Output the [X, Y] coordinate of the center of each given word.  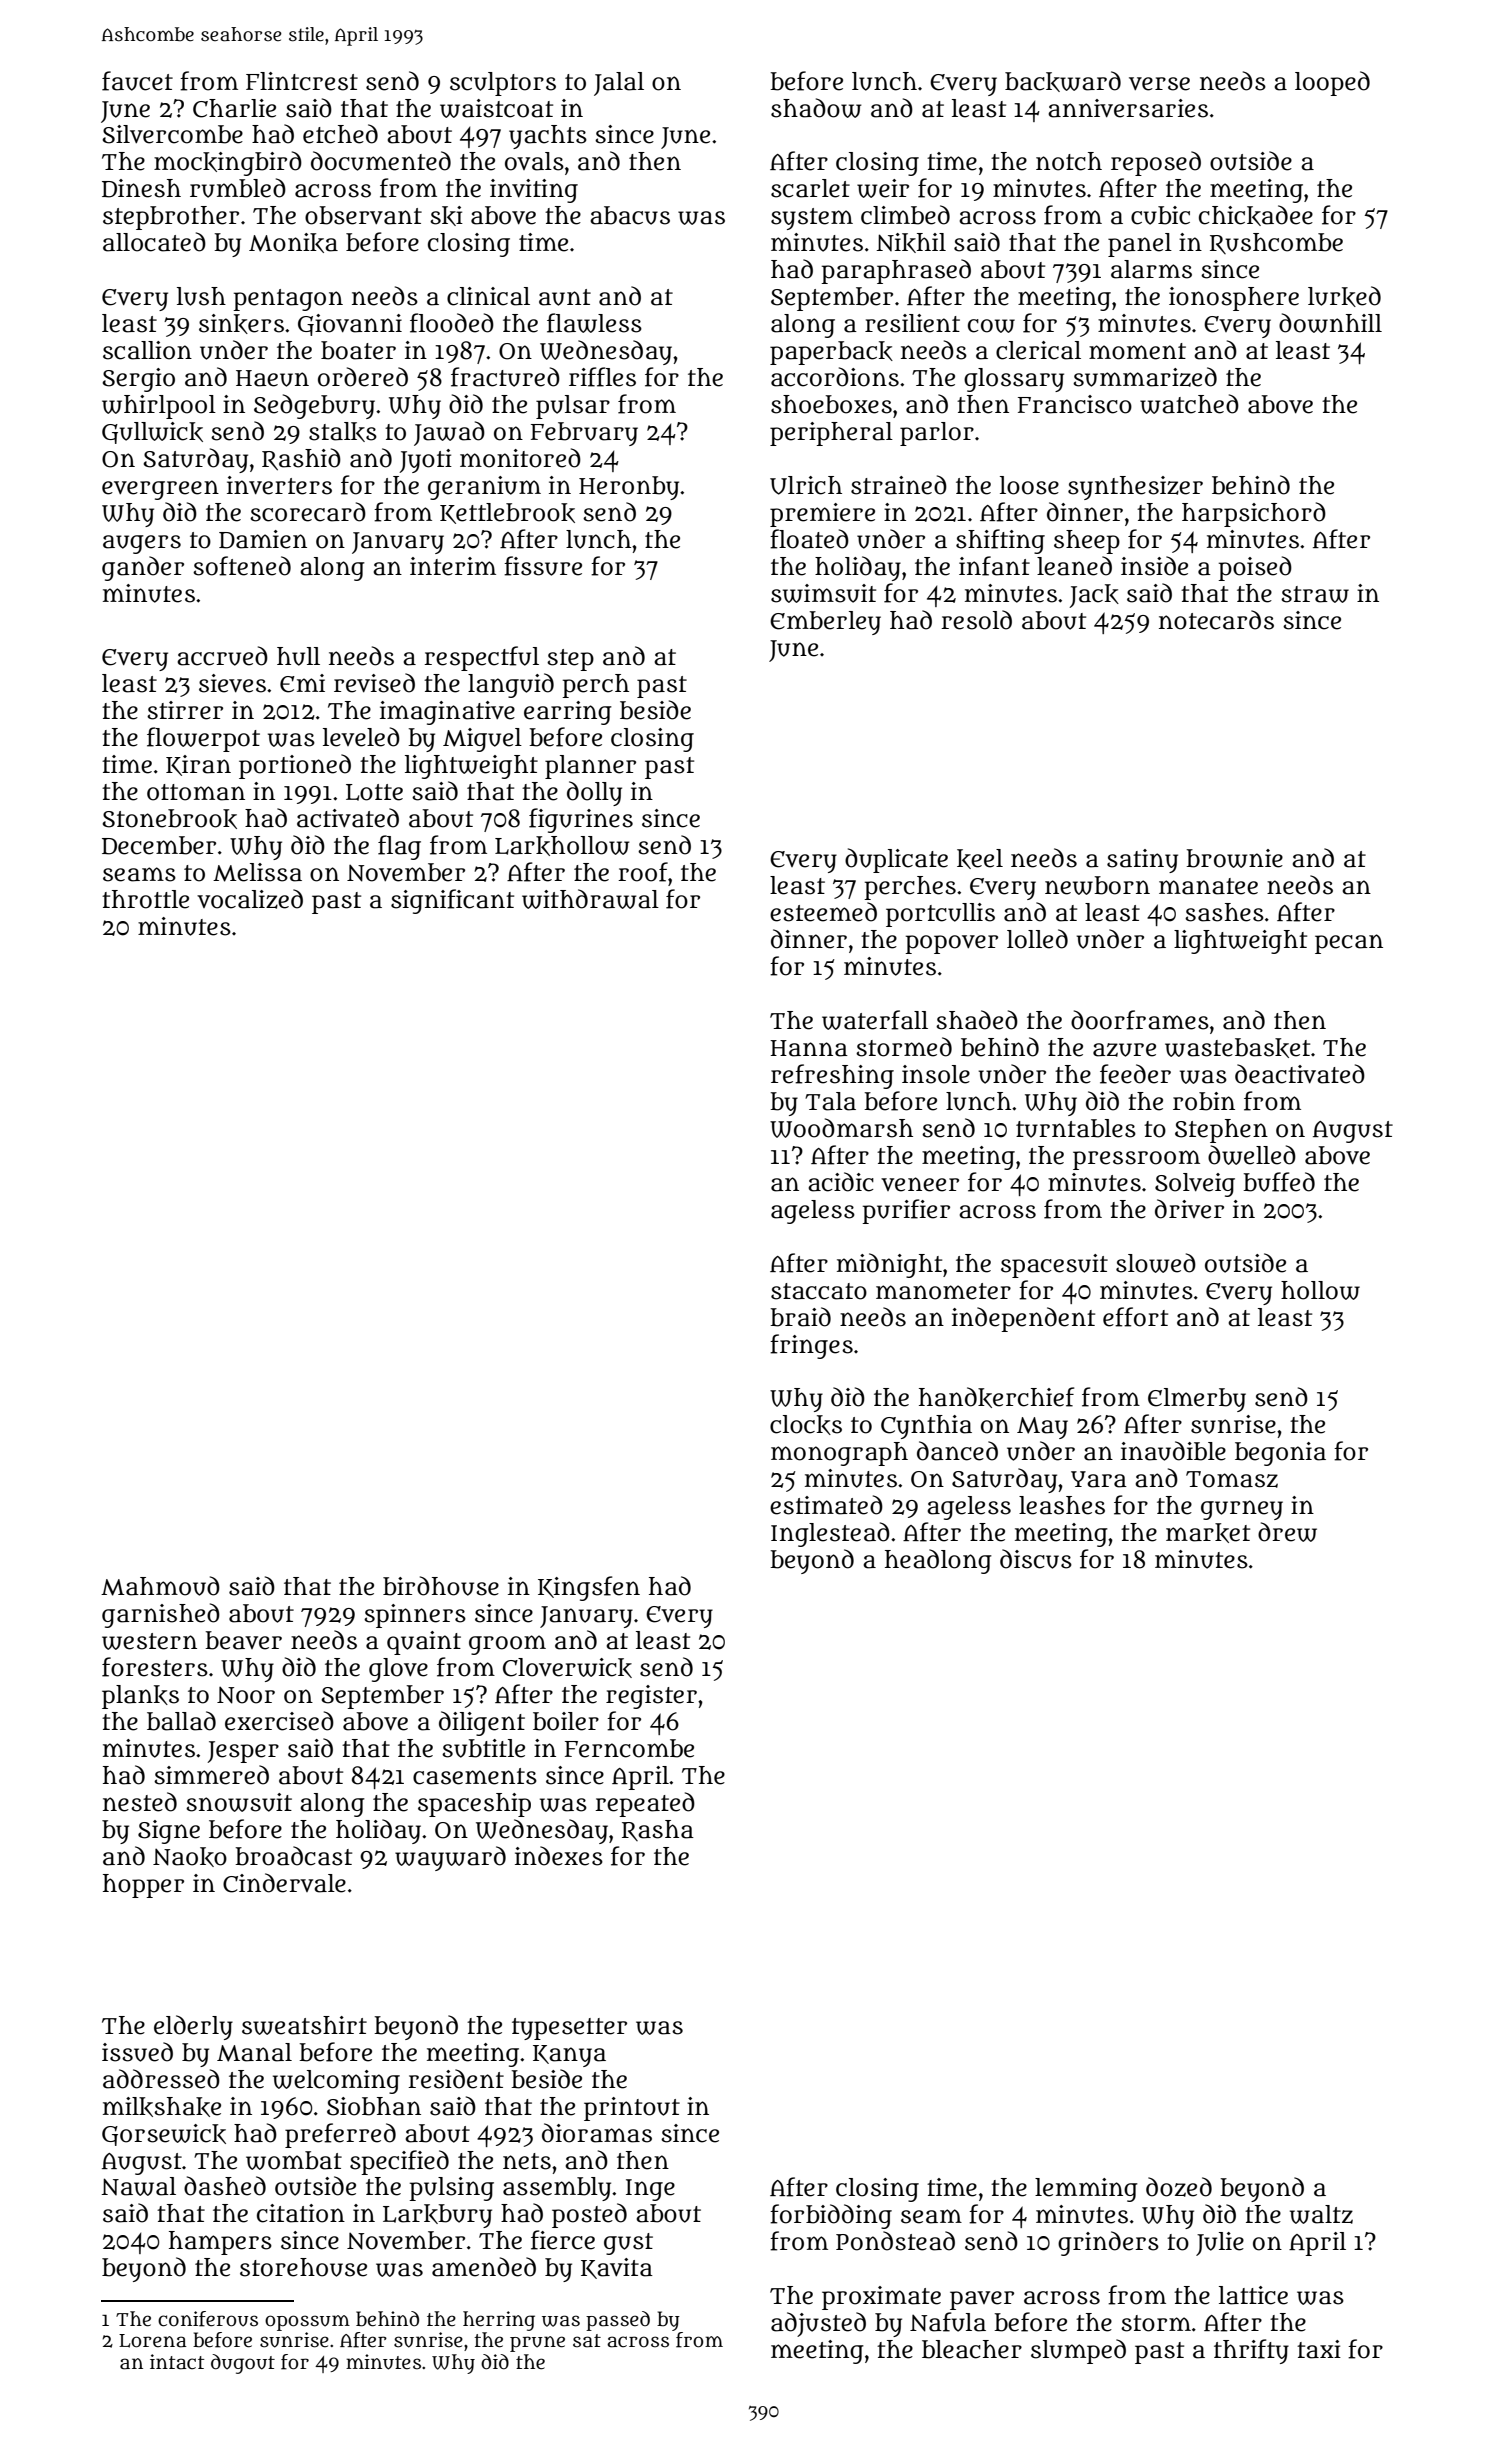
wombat [294, 2160]
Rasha [658, 1830]
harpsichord [1254, 514]
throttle [145, 899]
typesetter [569, 2029]
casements [475, 1776]
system [812, 219]
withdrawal [590, 899]
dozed [1179, 2187]
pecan [1349, 944]
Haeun [272, 378]
